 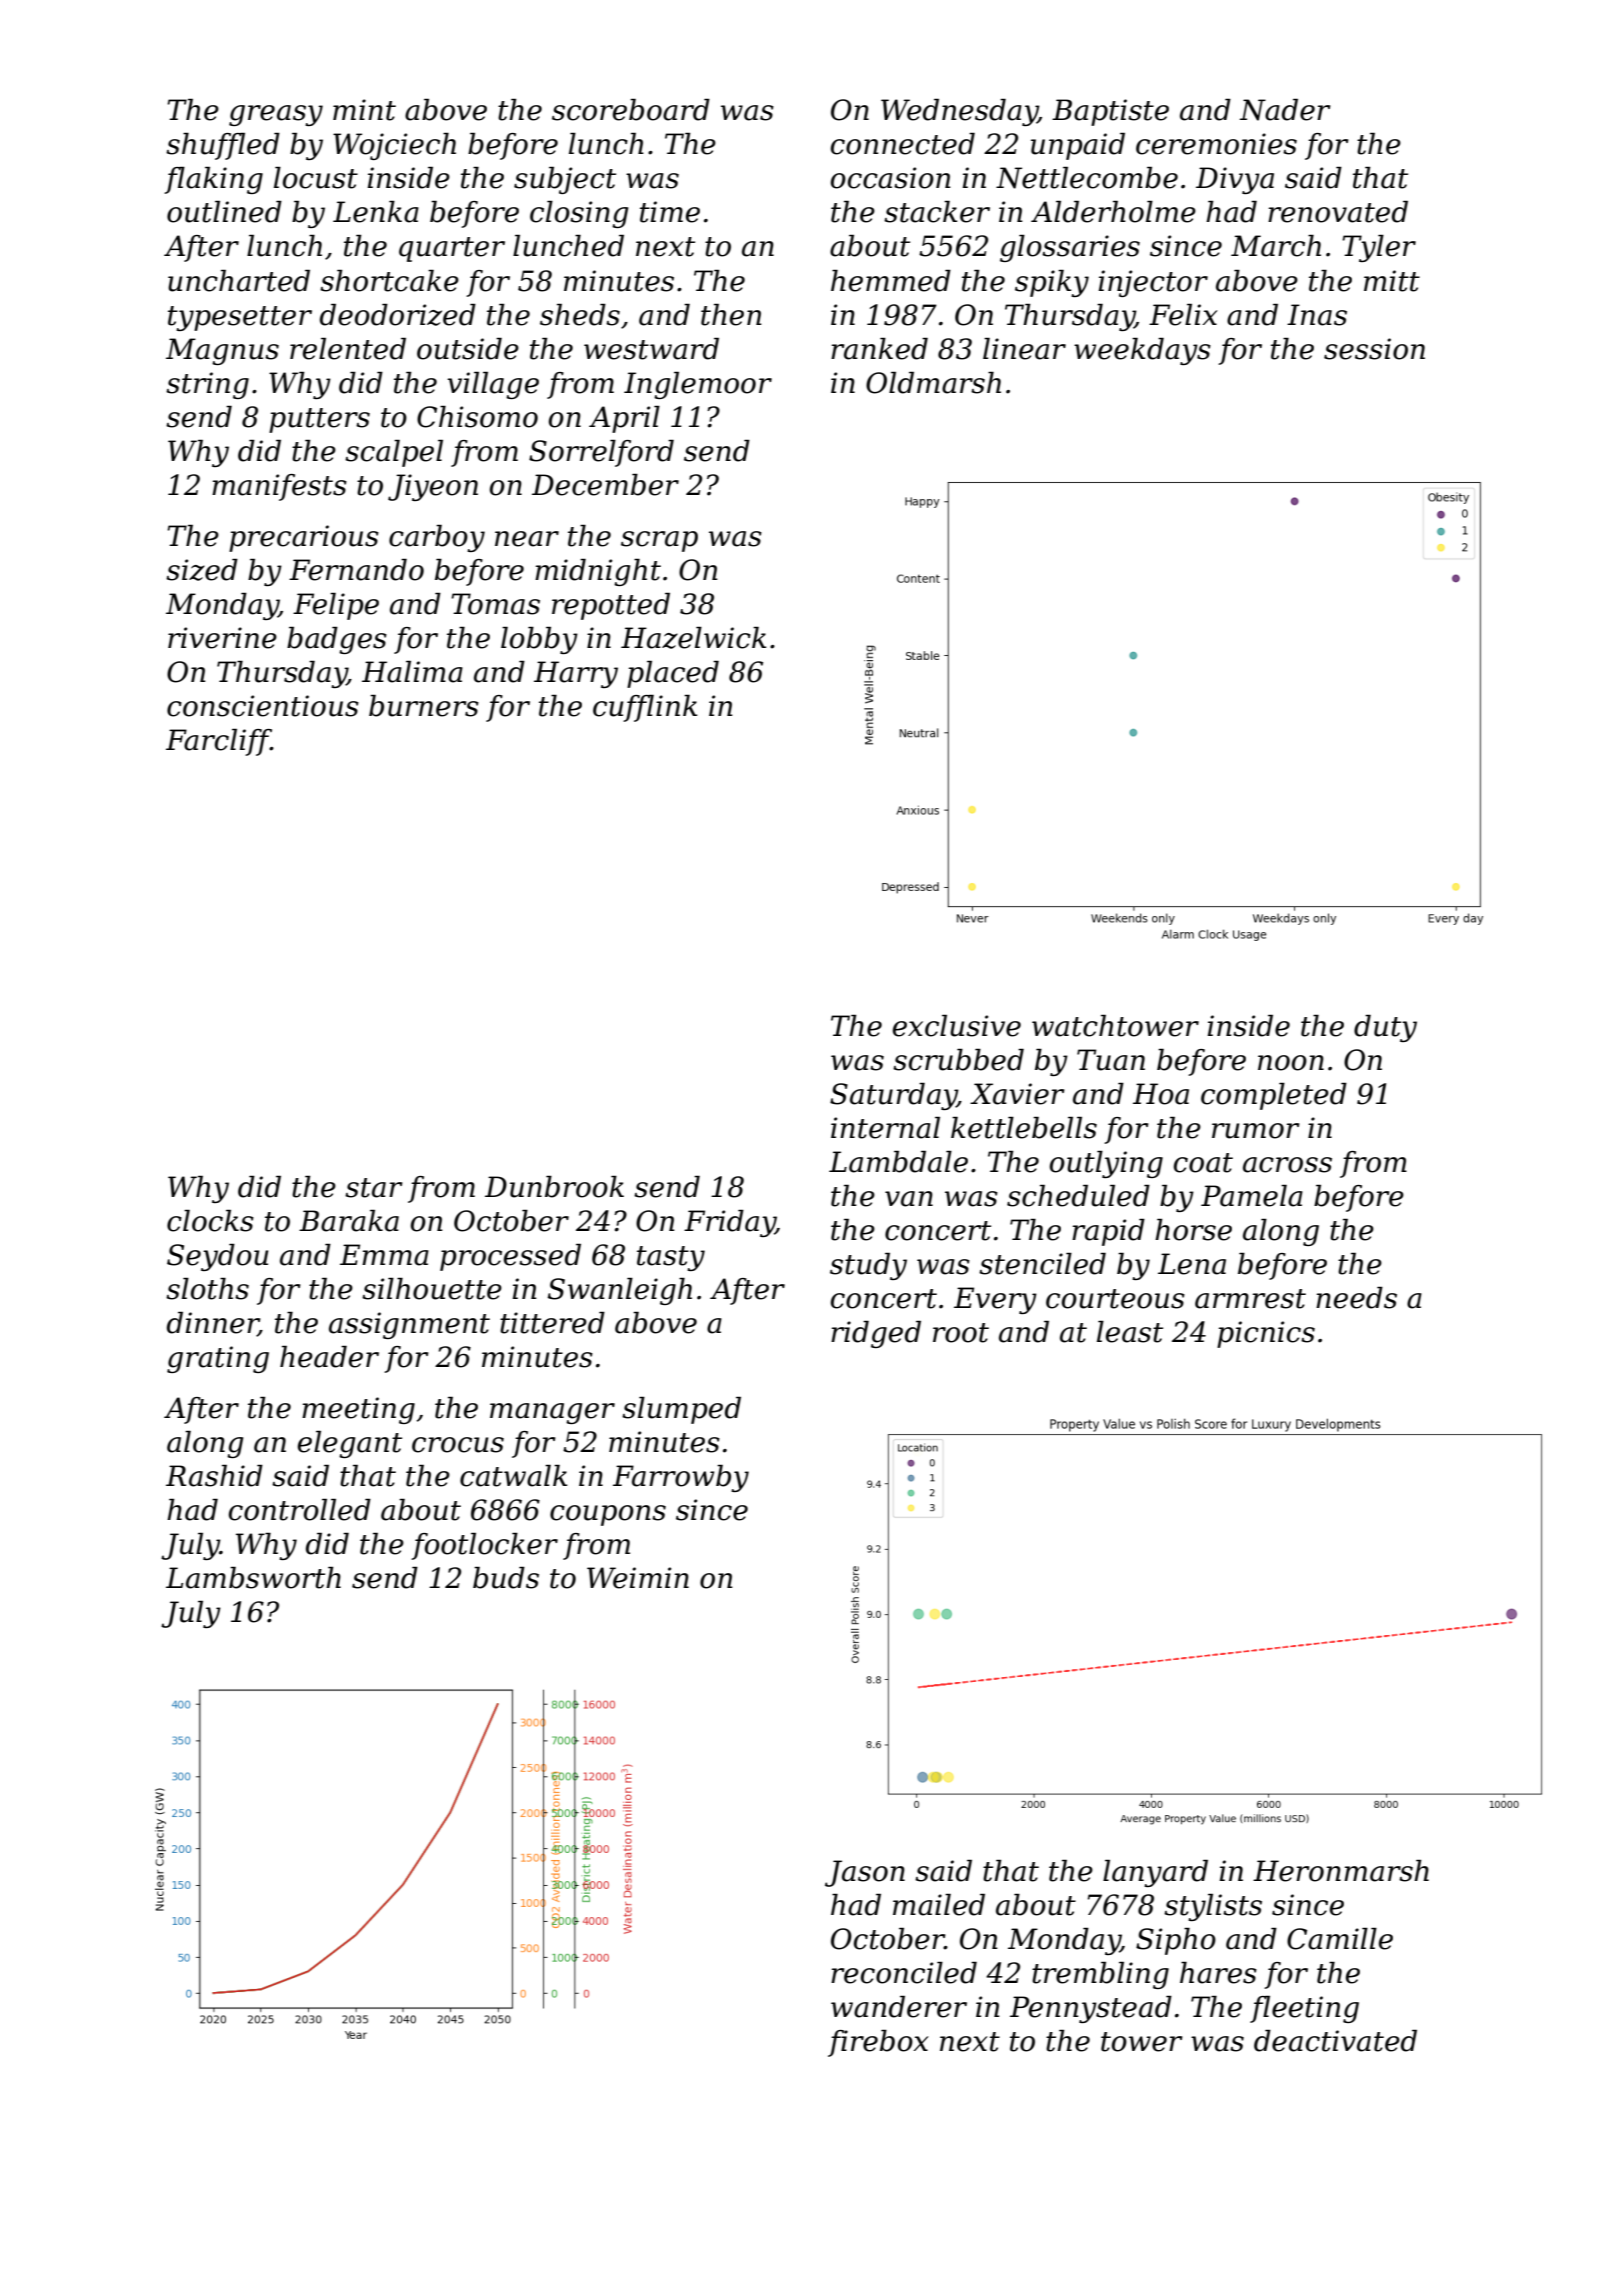 I want to click on mitt, so click(x=1392, y=281).
